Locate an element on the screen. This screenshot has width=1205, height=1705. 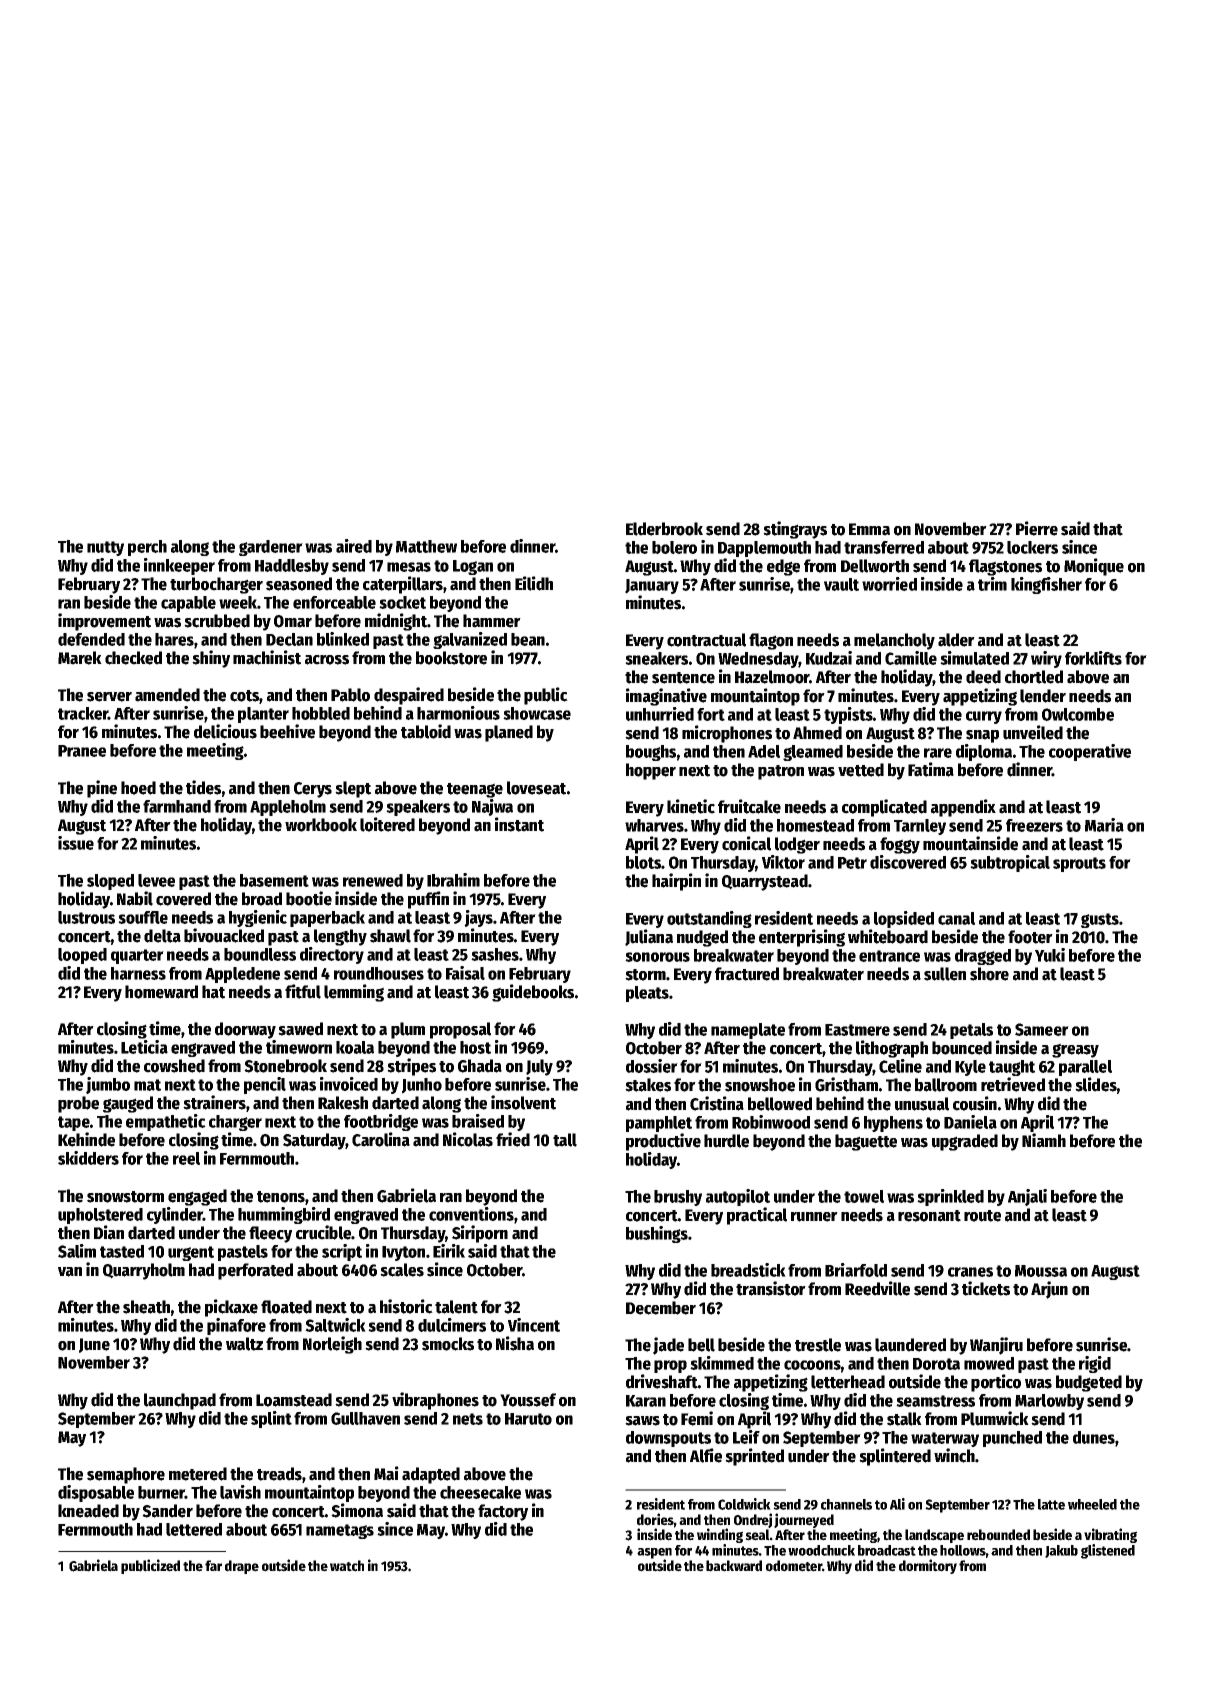
hygienic is located at coordinates (258, 918).
